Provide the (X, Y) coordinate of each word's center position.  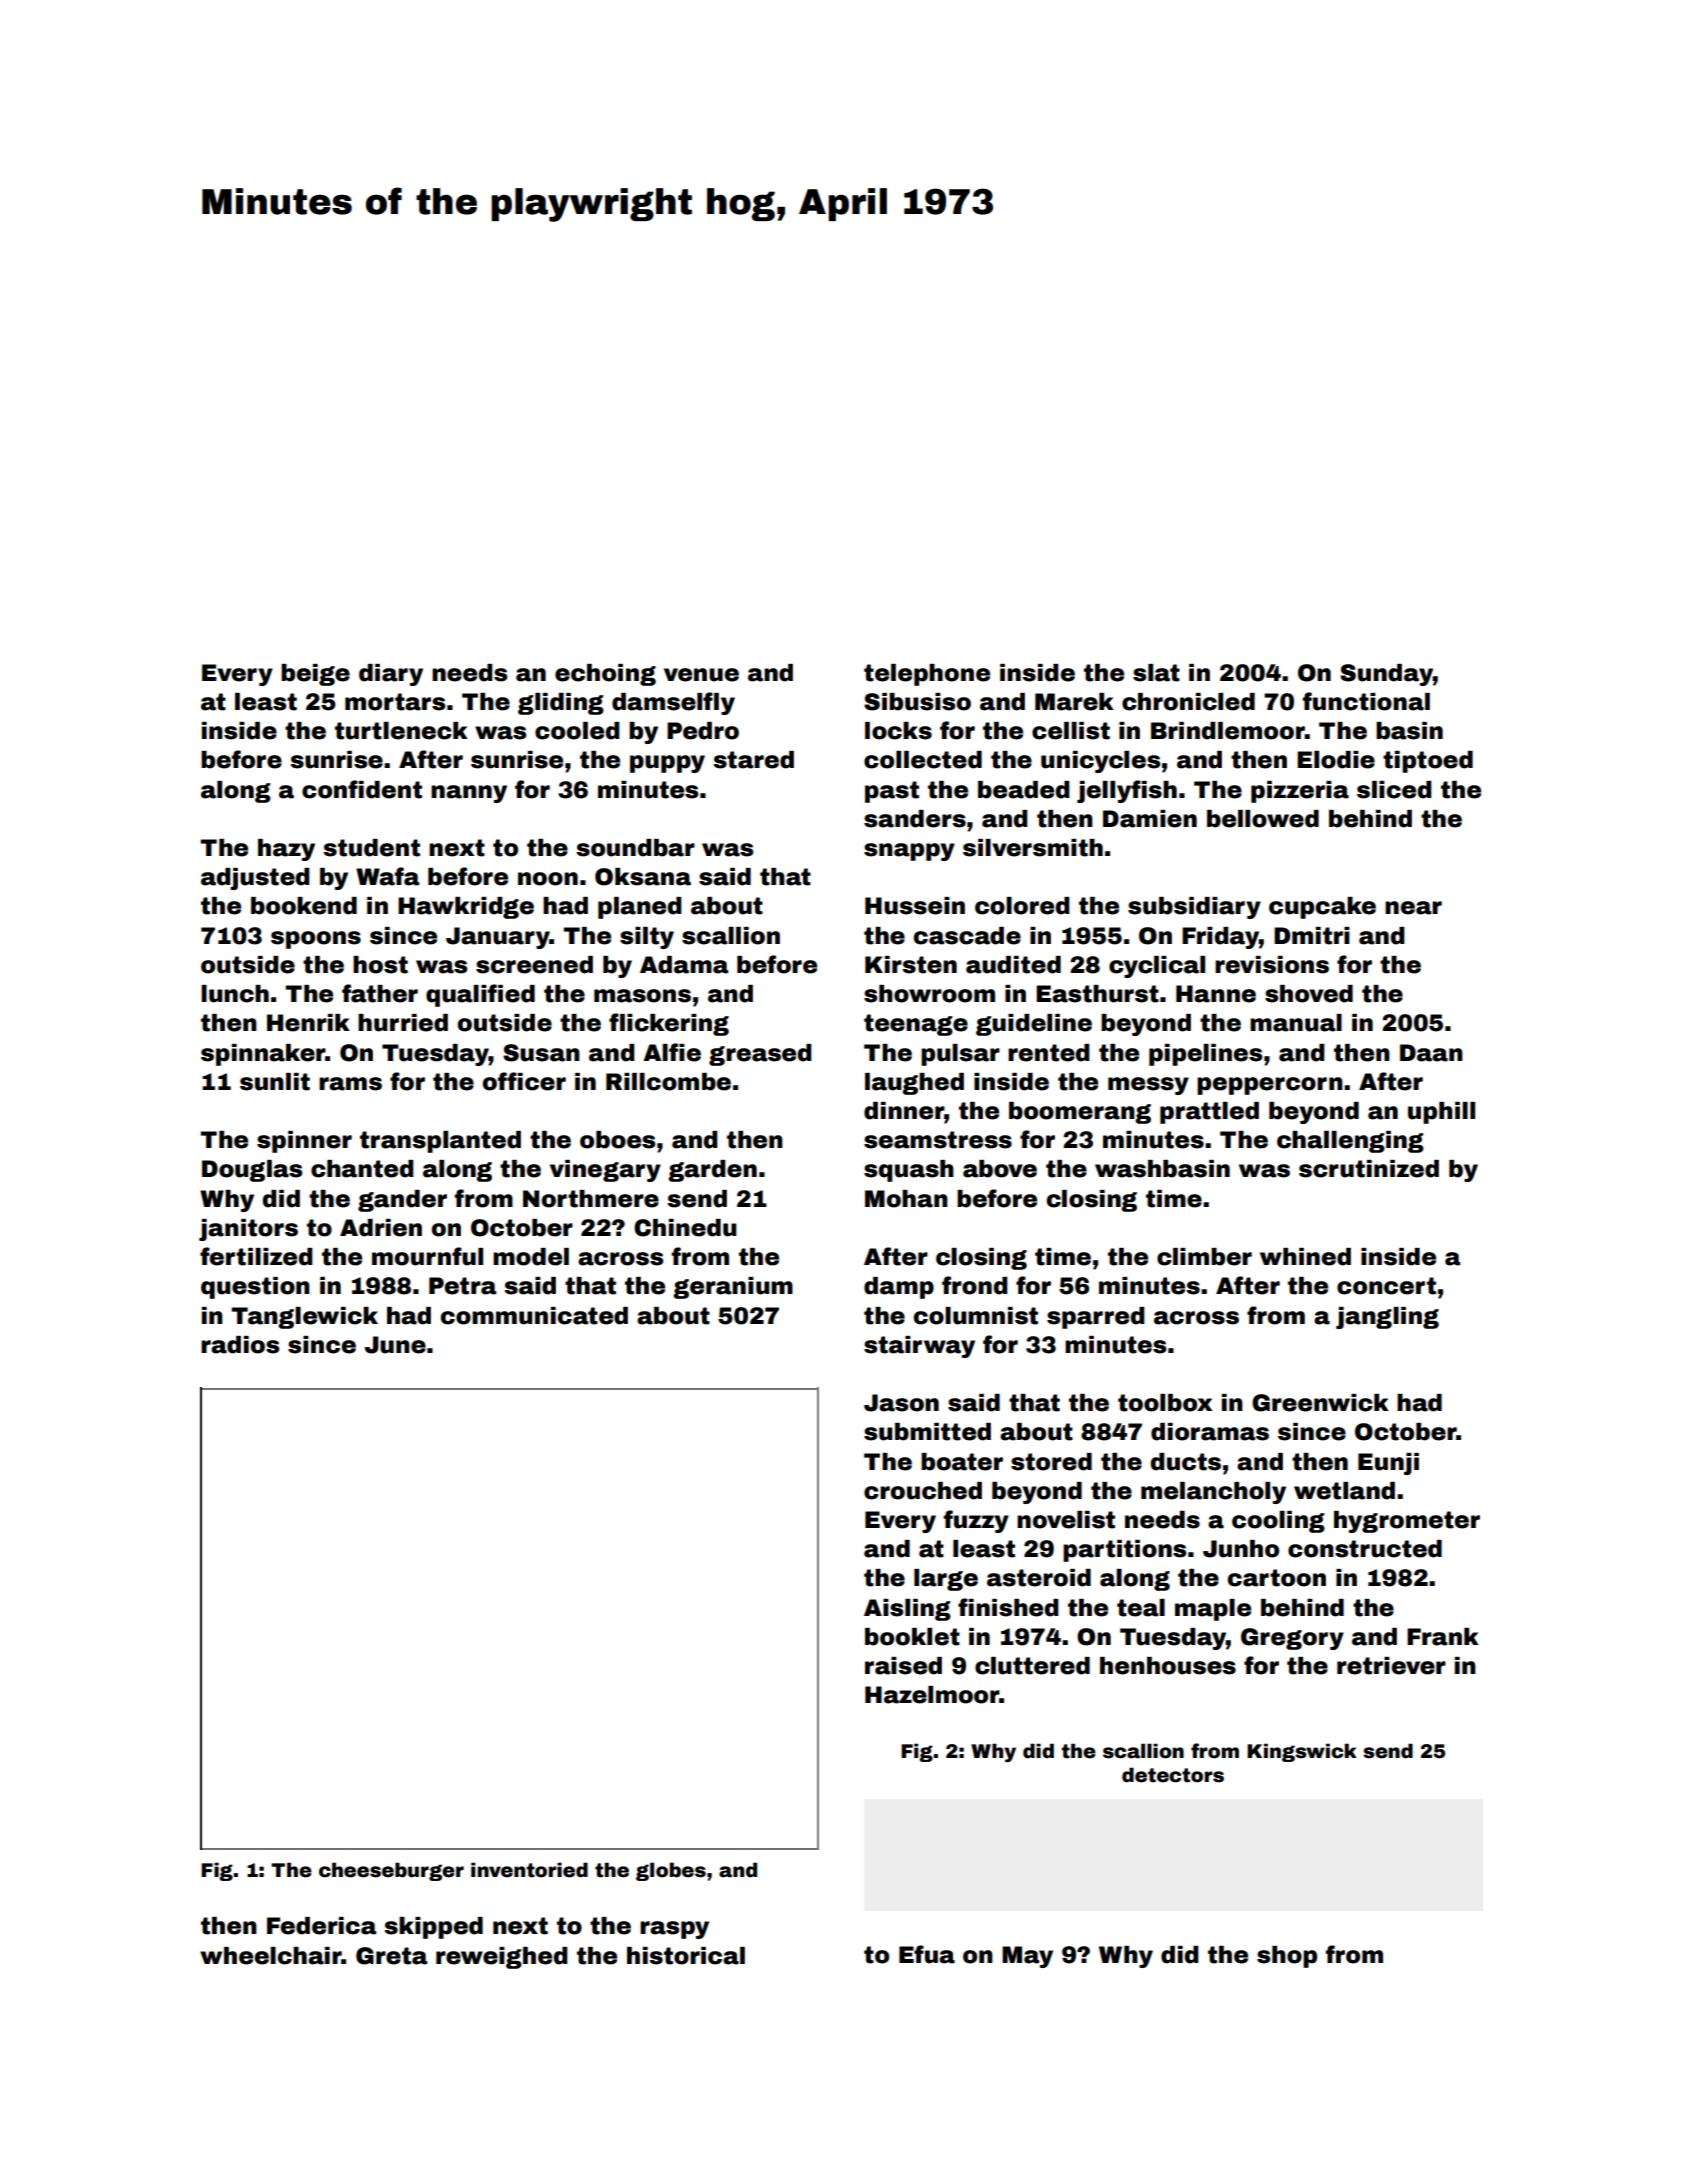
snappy (909, 852)
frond (975, 1285)
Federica (321, 1926)
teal (1141, 1608)
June (395, 1345)
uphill (1441, 1113)
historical (686, 1956)
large (946, 1580)
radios (240, 1345)
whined (1305, 1257)
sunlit (275, 1082)
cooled (577, 731)
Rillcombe (668, 1082)
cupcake (1322, 908)
